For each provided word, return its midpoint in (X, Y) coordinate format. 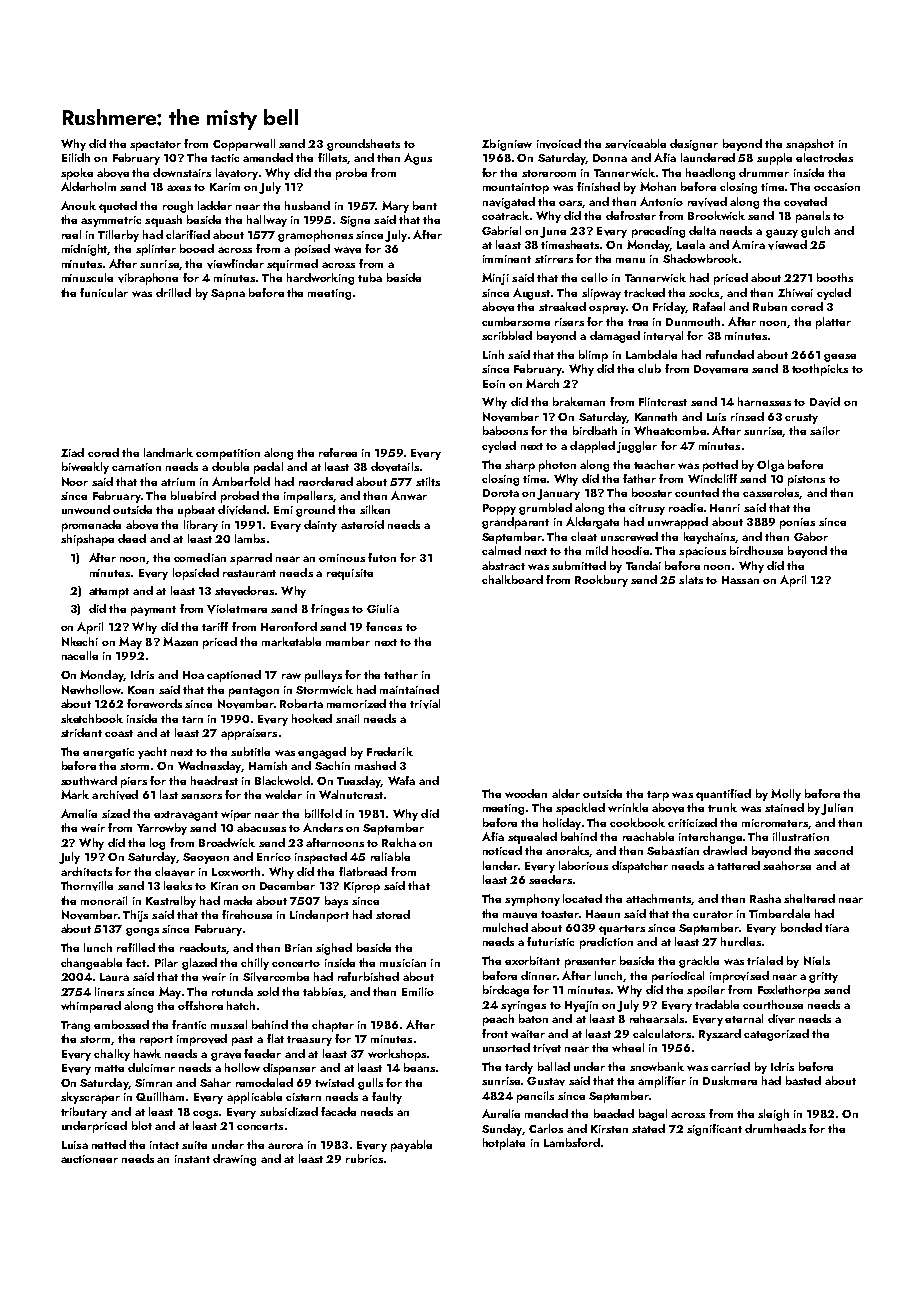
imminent (507, 259)
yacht (152, 753)
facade (338, 1111)
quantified (723, 795)
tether (401, 674)
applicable (254, 1098)
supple (774, 159)
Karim (225, 187)
